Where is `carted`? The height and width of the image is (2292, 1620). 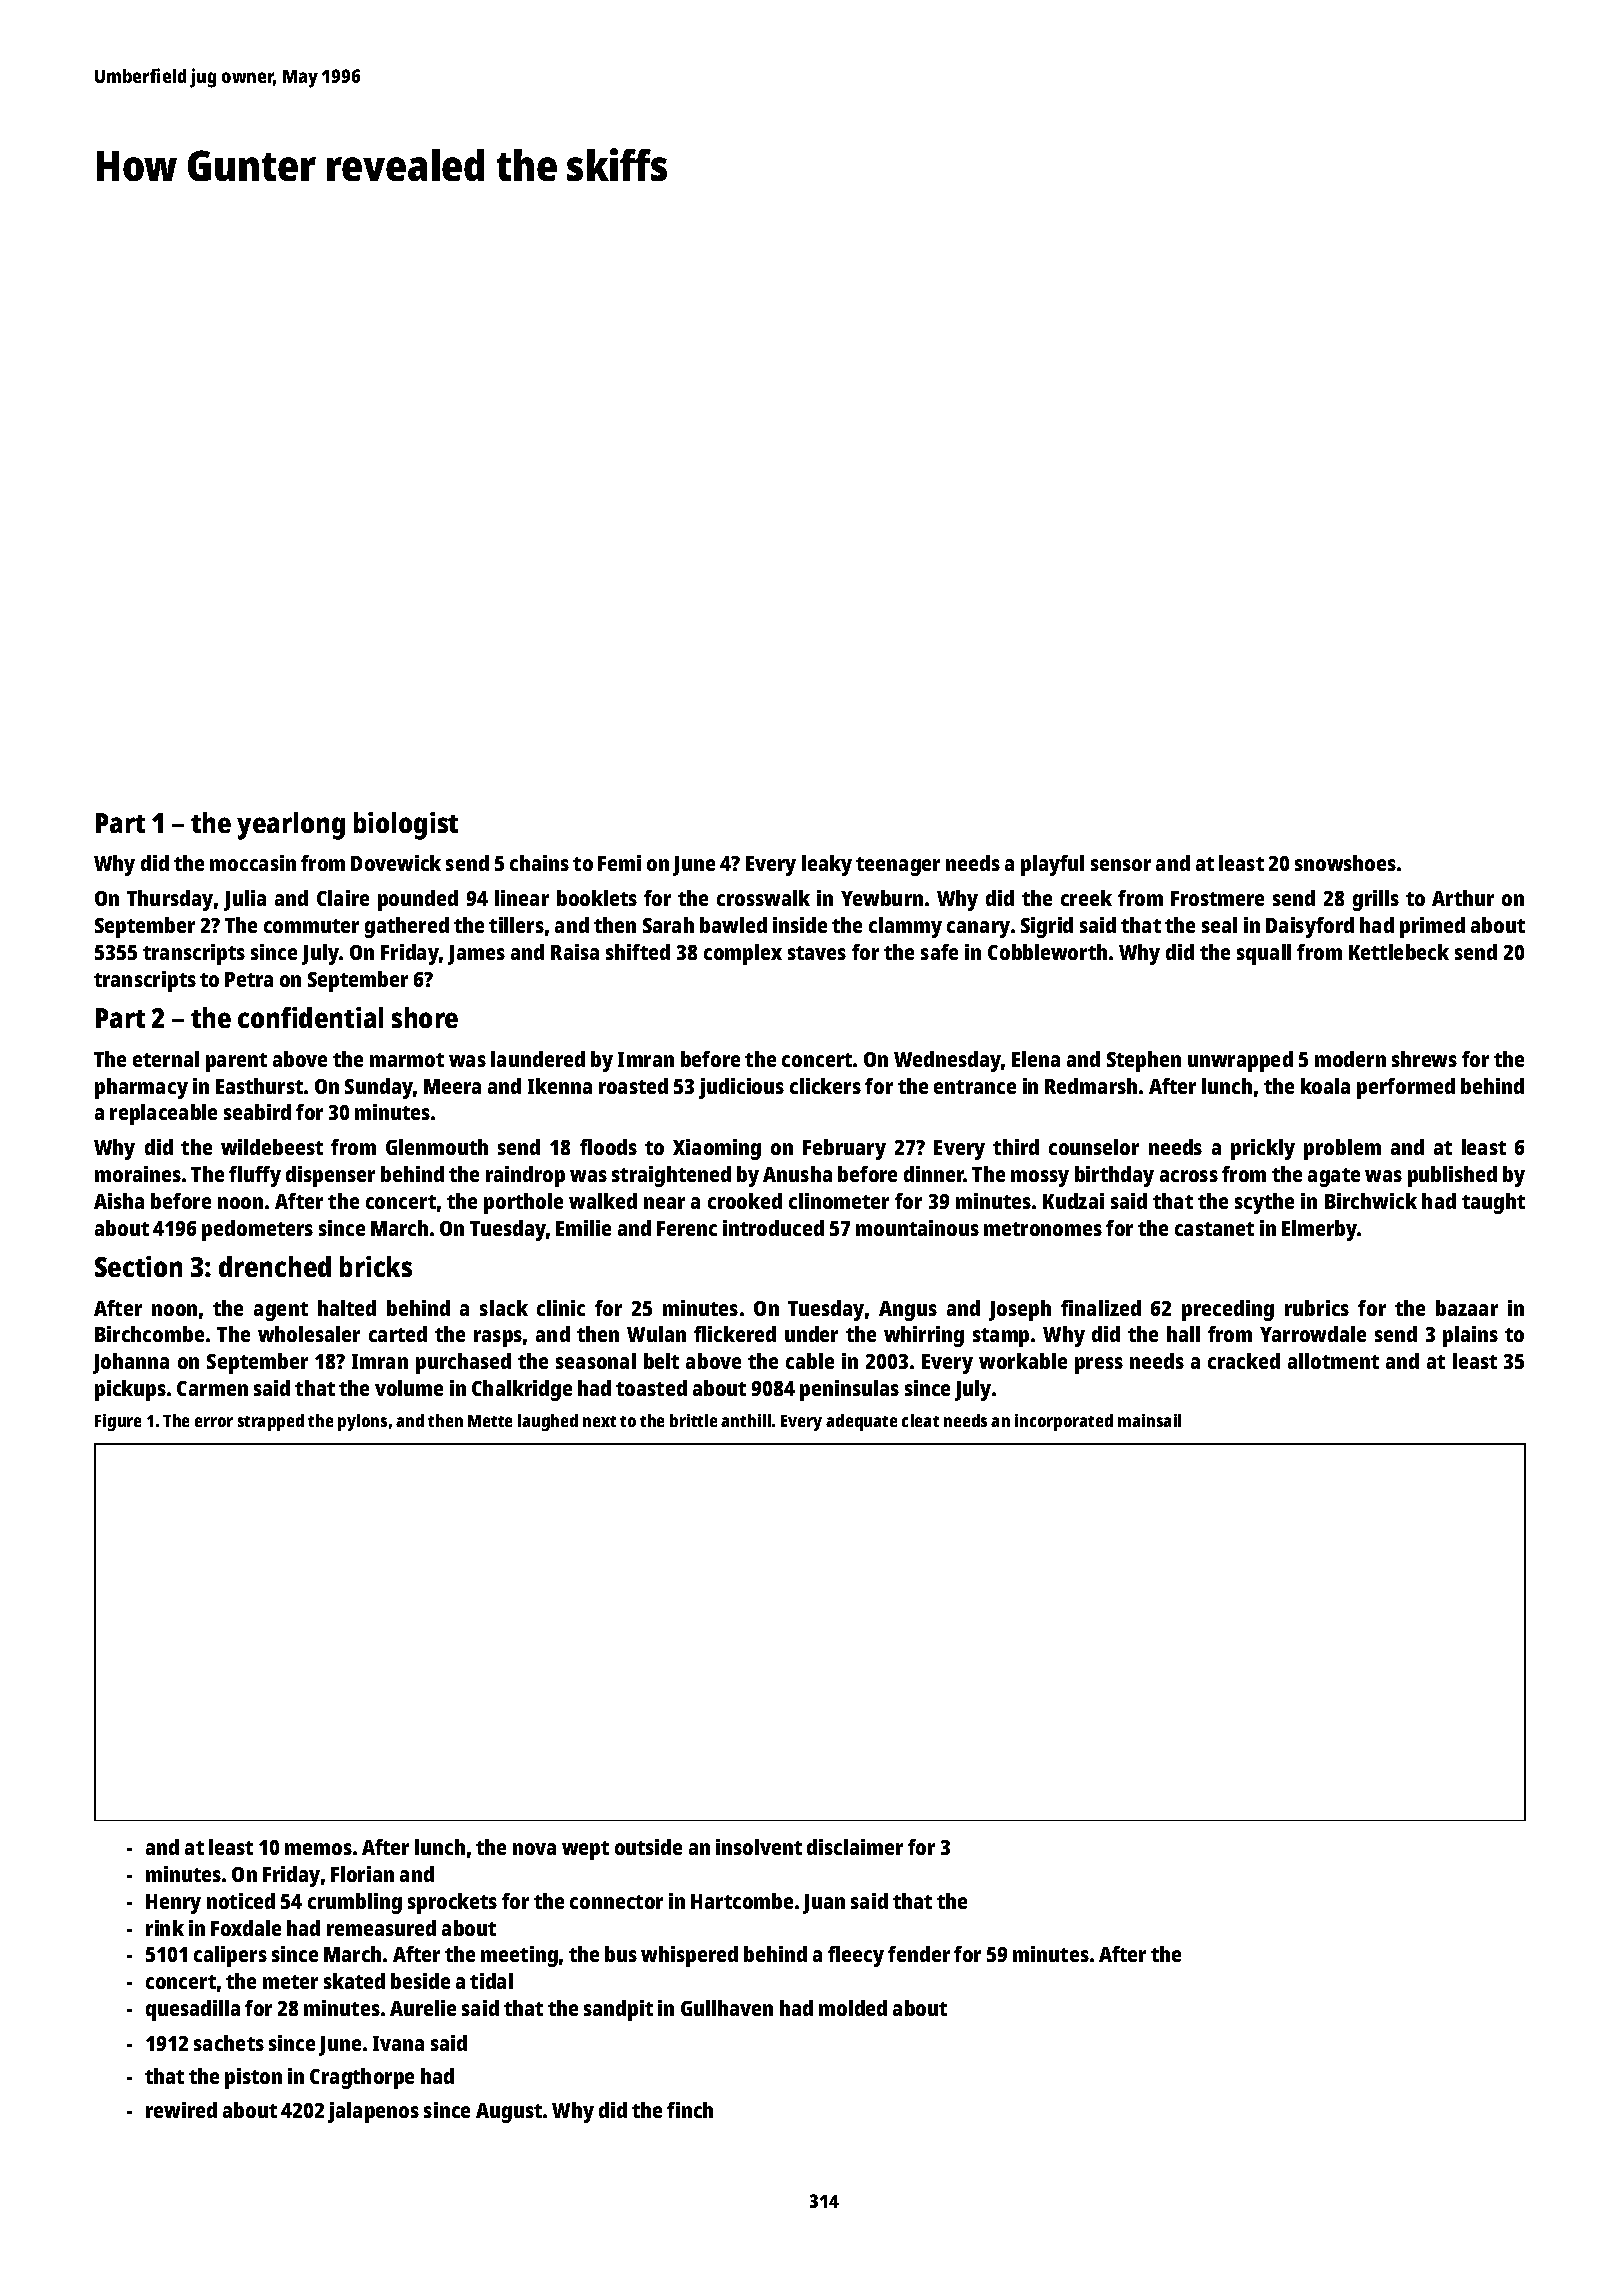 carted is located at coordinates (398, 1334).
